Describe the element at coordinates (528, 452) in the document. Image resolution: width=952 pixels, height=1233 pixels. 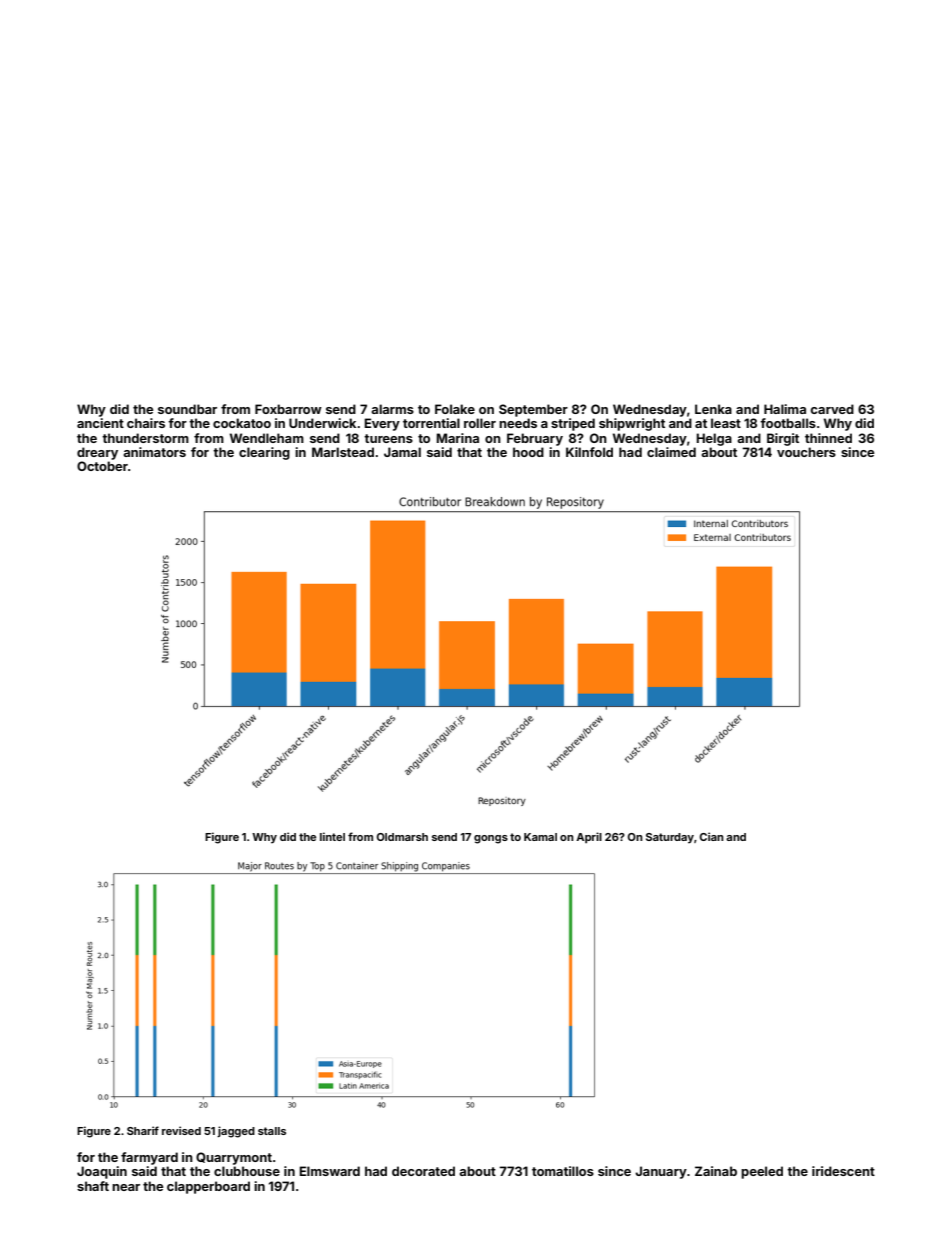
I see `hood` at that location.
